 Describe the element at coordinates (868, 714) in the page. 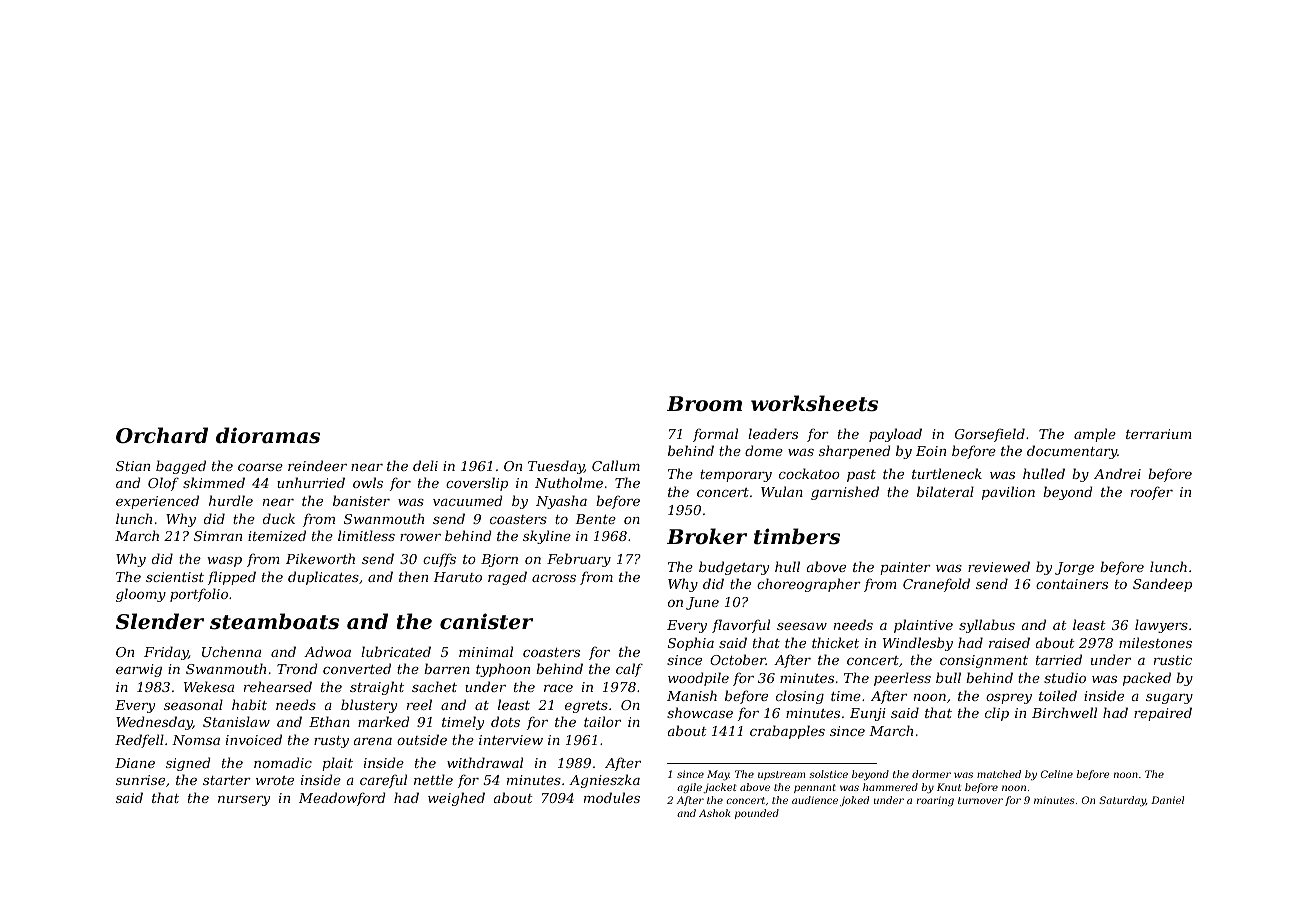

I see `Eunji` at that location.
